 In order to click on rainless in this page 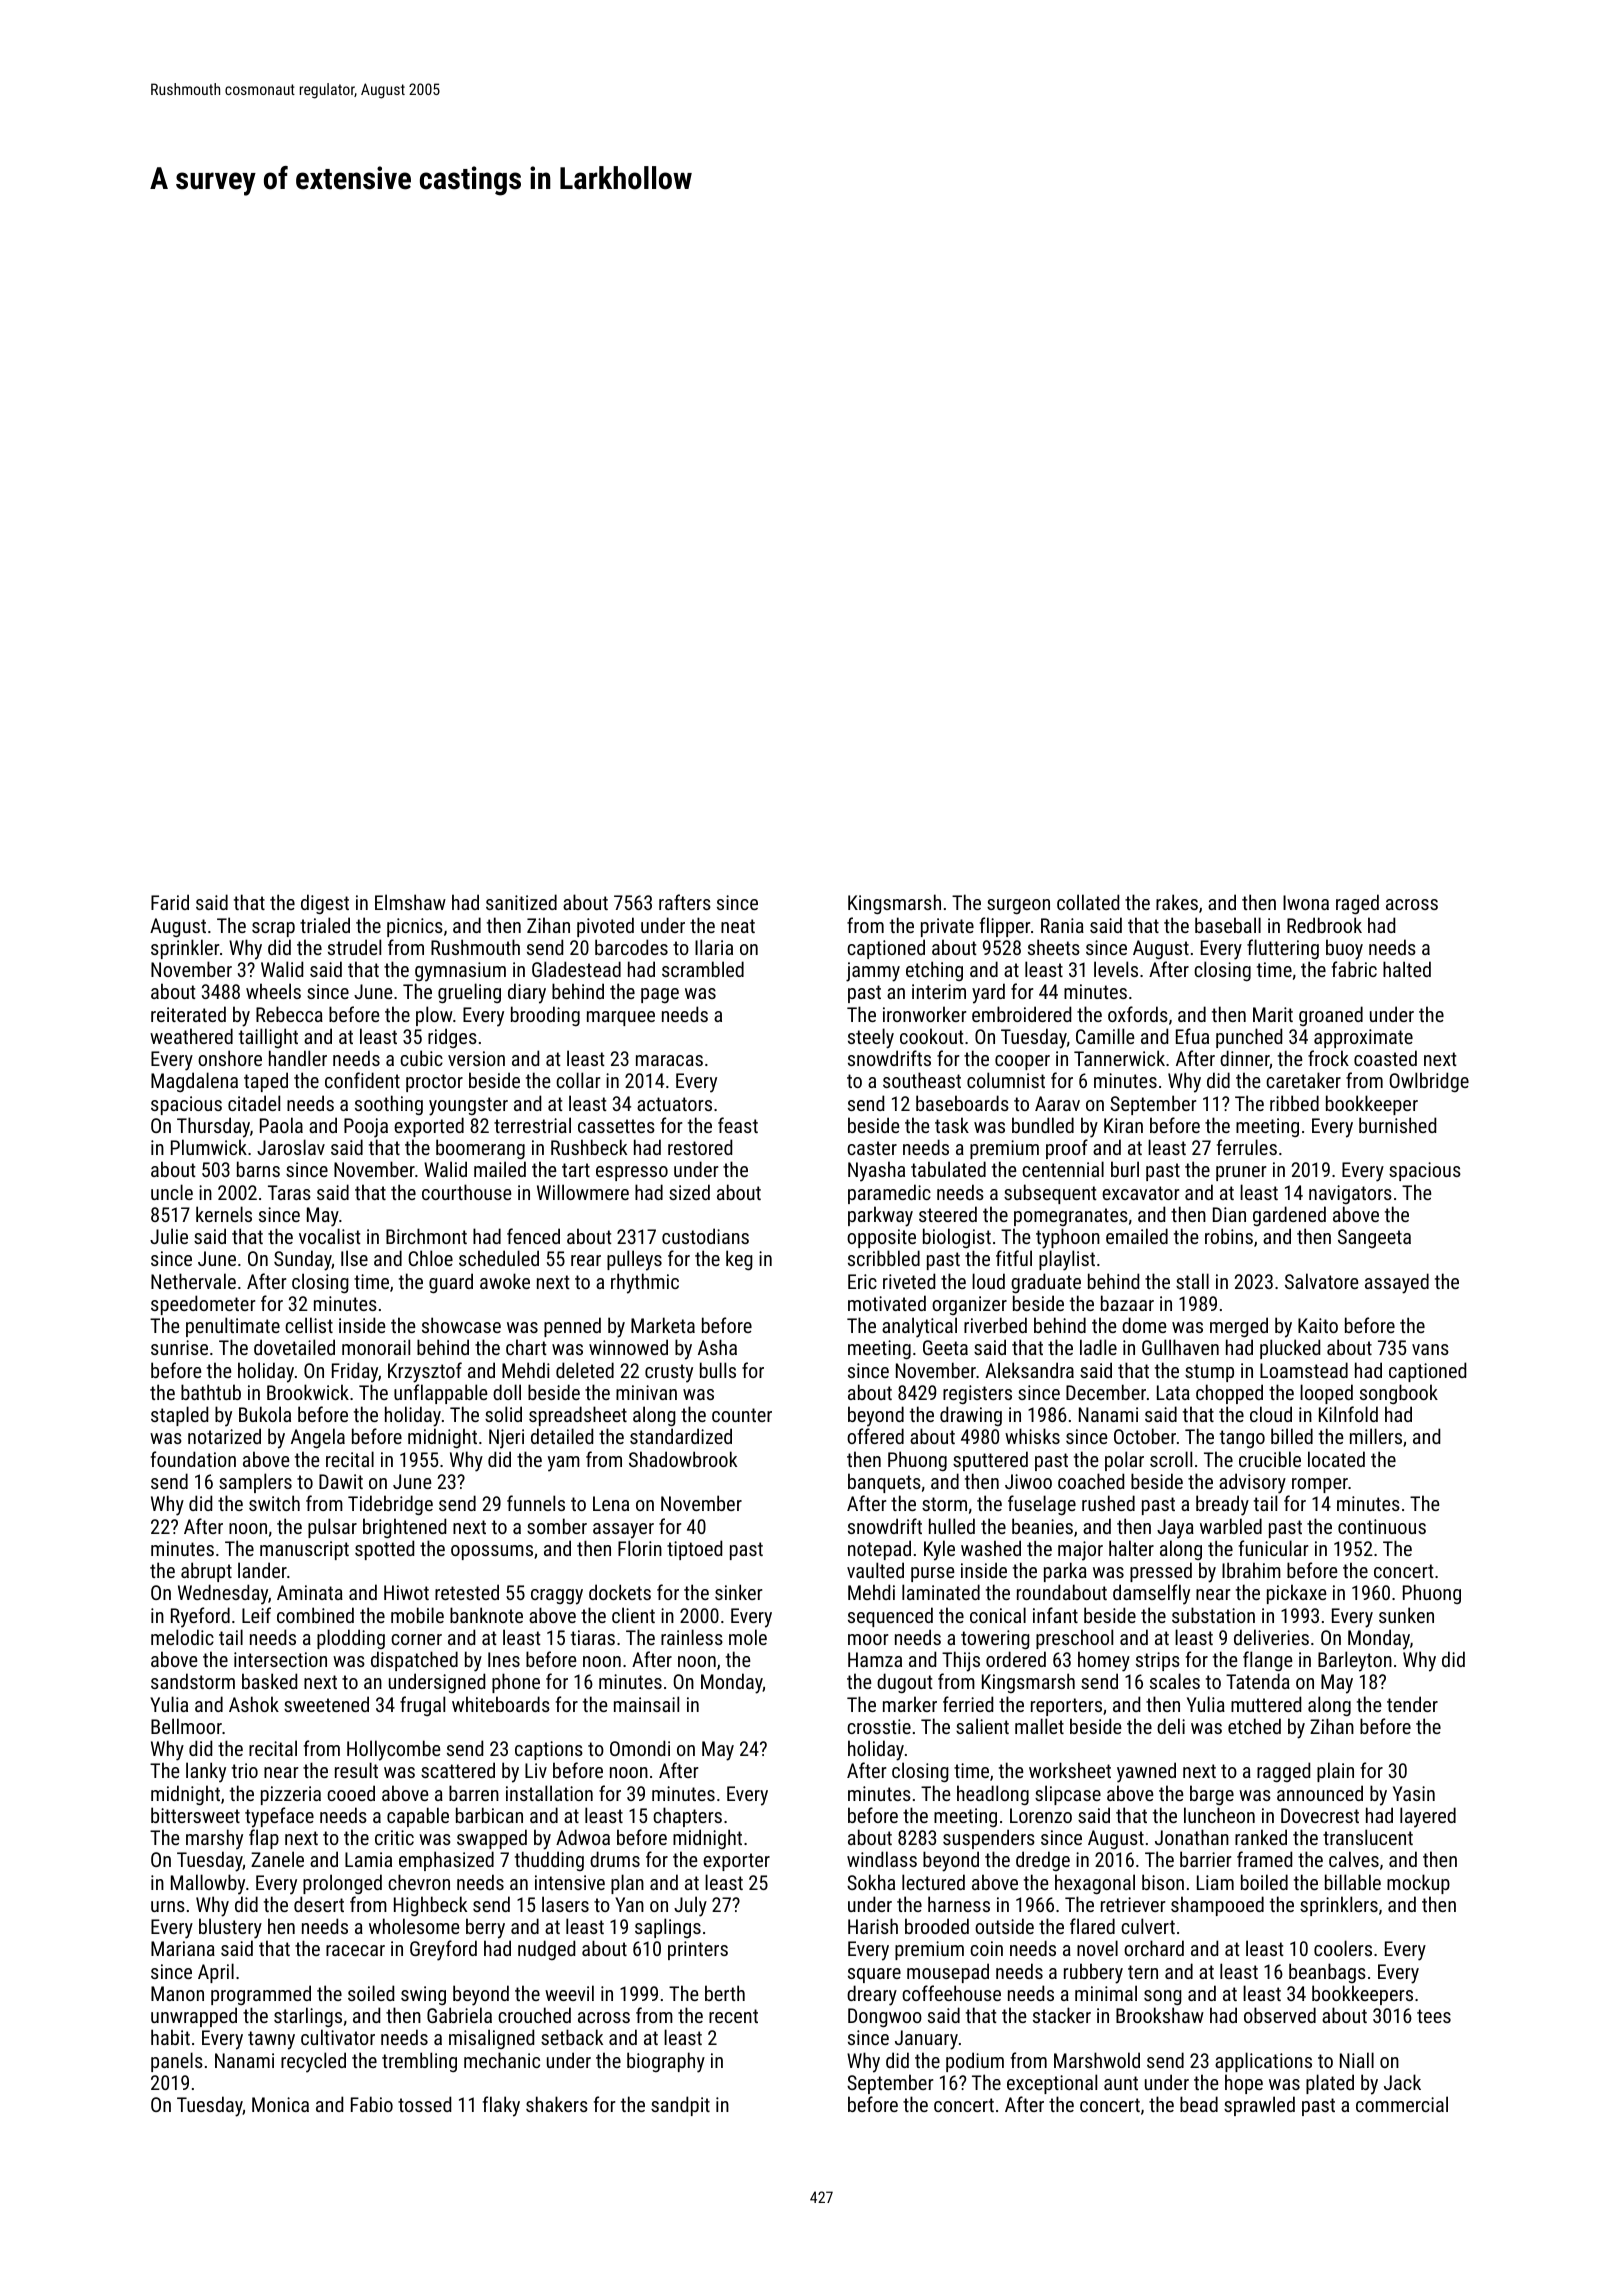, I will do `click(692, 1637)`.
